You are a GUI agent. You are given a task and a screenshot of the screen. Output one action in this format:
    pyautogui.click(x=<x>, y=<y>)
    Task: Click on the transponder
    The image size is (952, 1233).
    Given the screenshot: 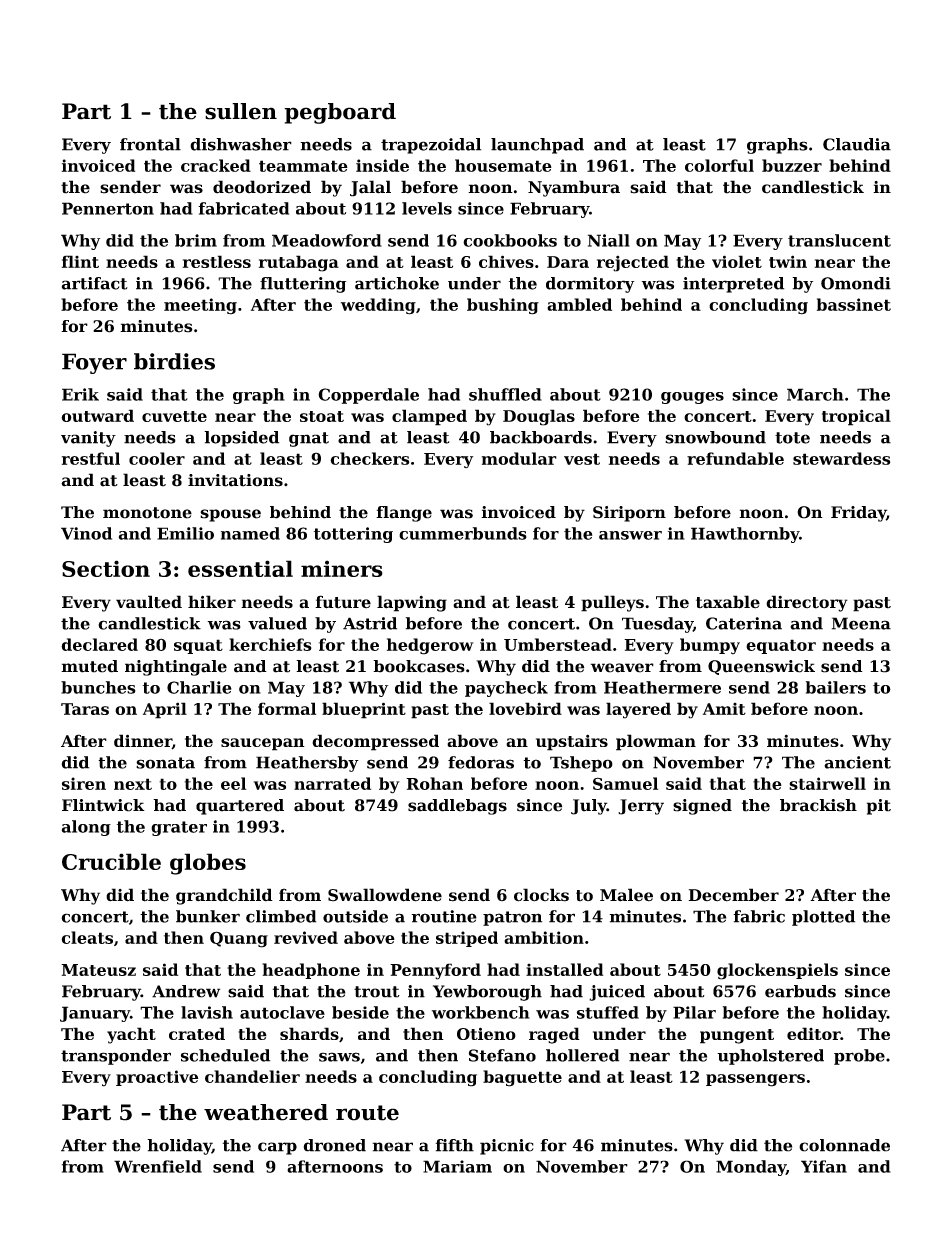 What is the action you would take?
    pyautogui.click(x=116, y=1057)
